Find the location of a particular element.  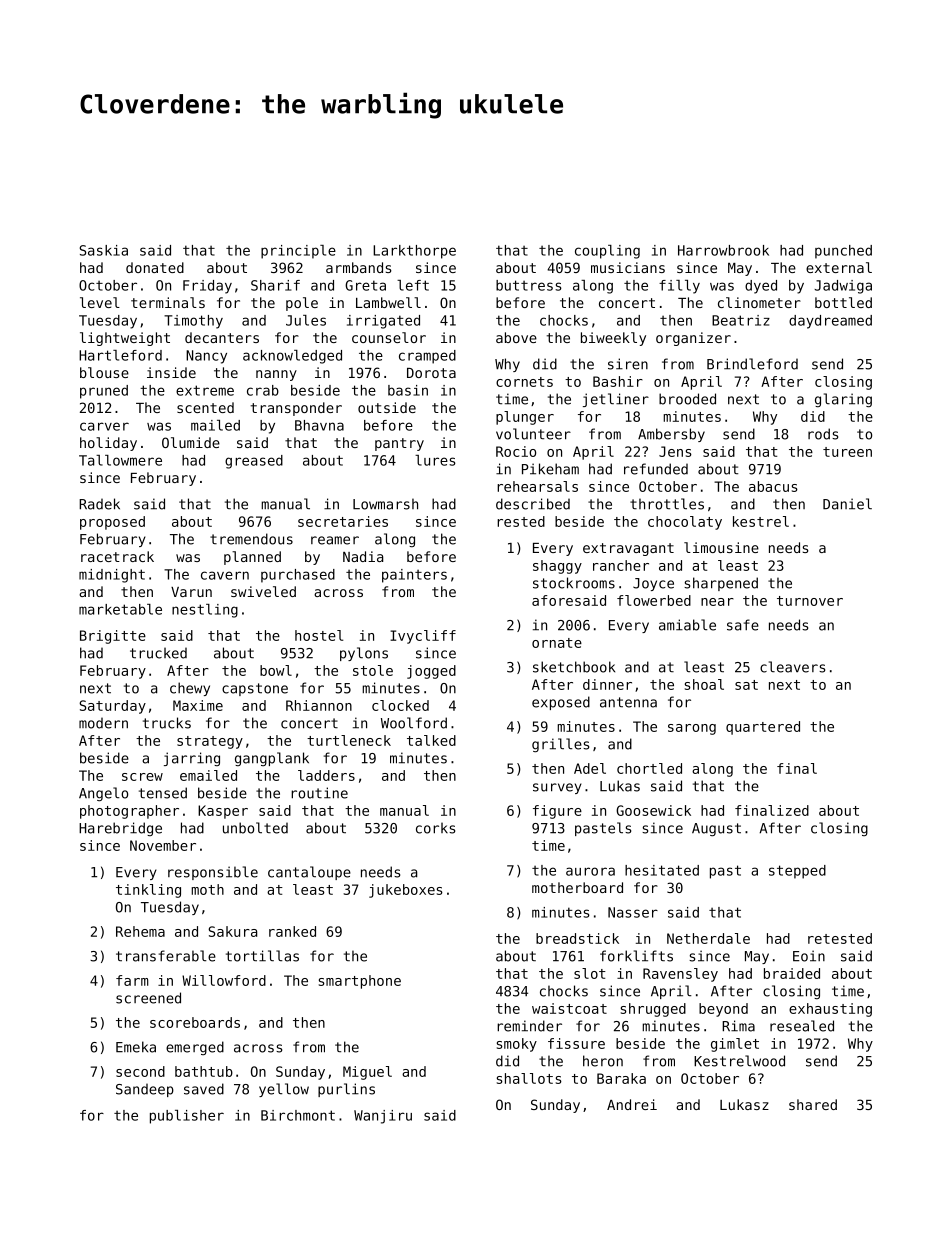

sarong is located at coordinates (692, 729).
